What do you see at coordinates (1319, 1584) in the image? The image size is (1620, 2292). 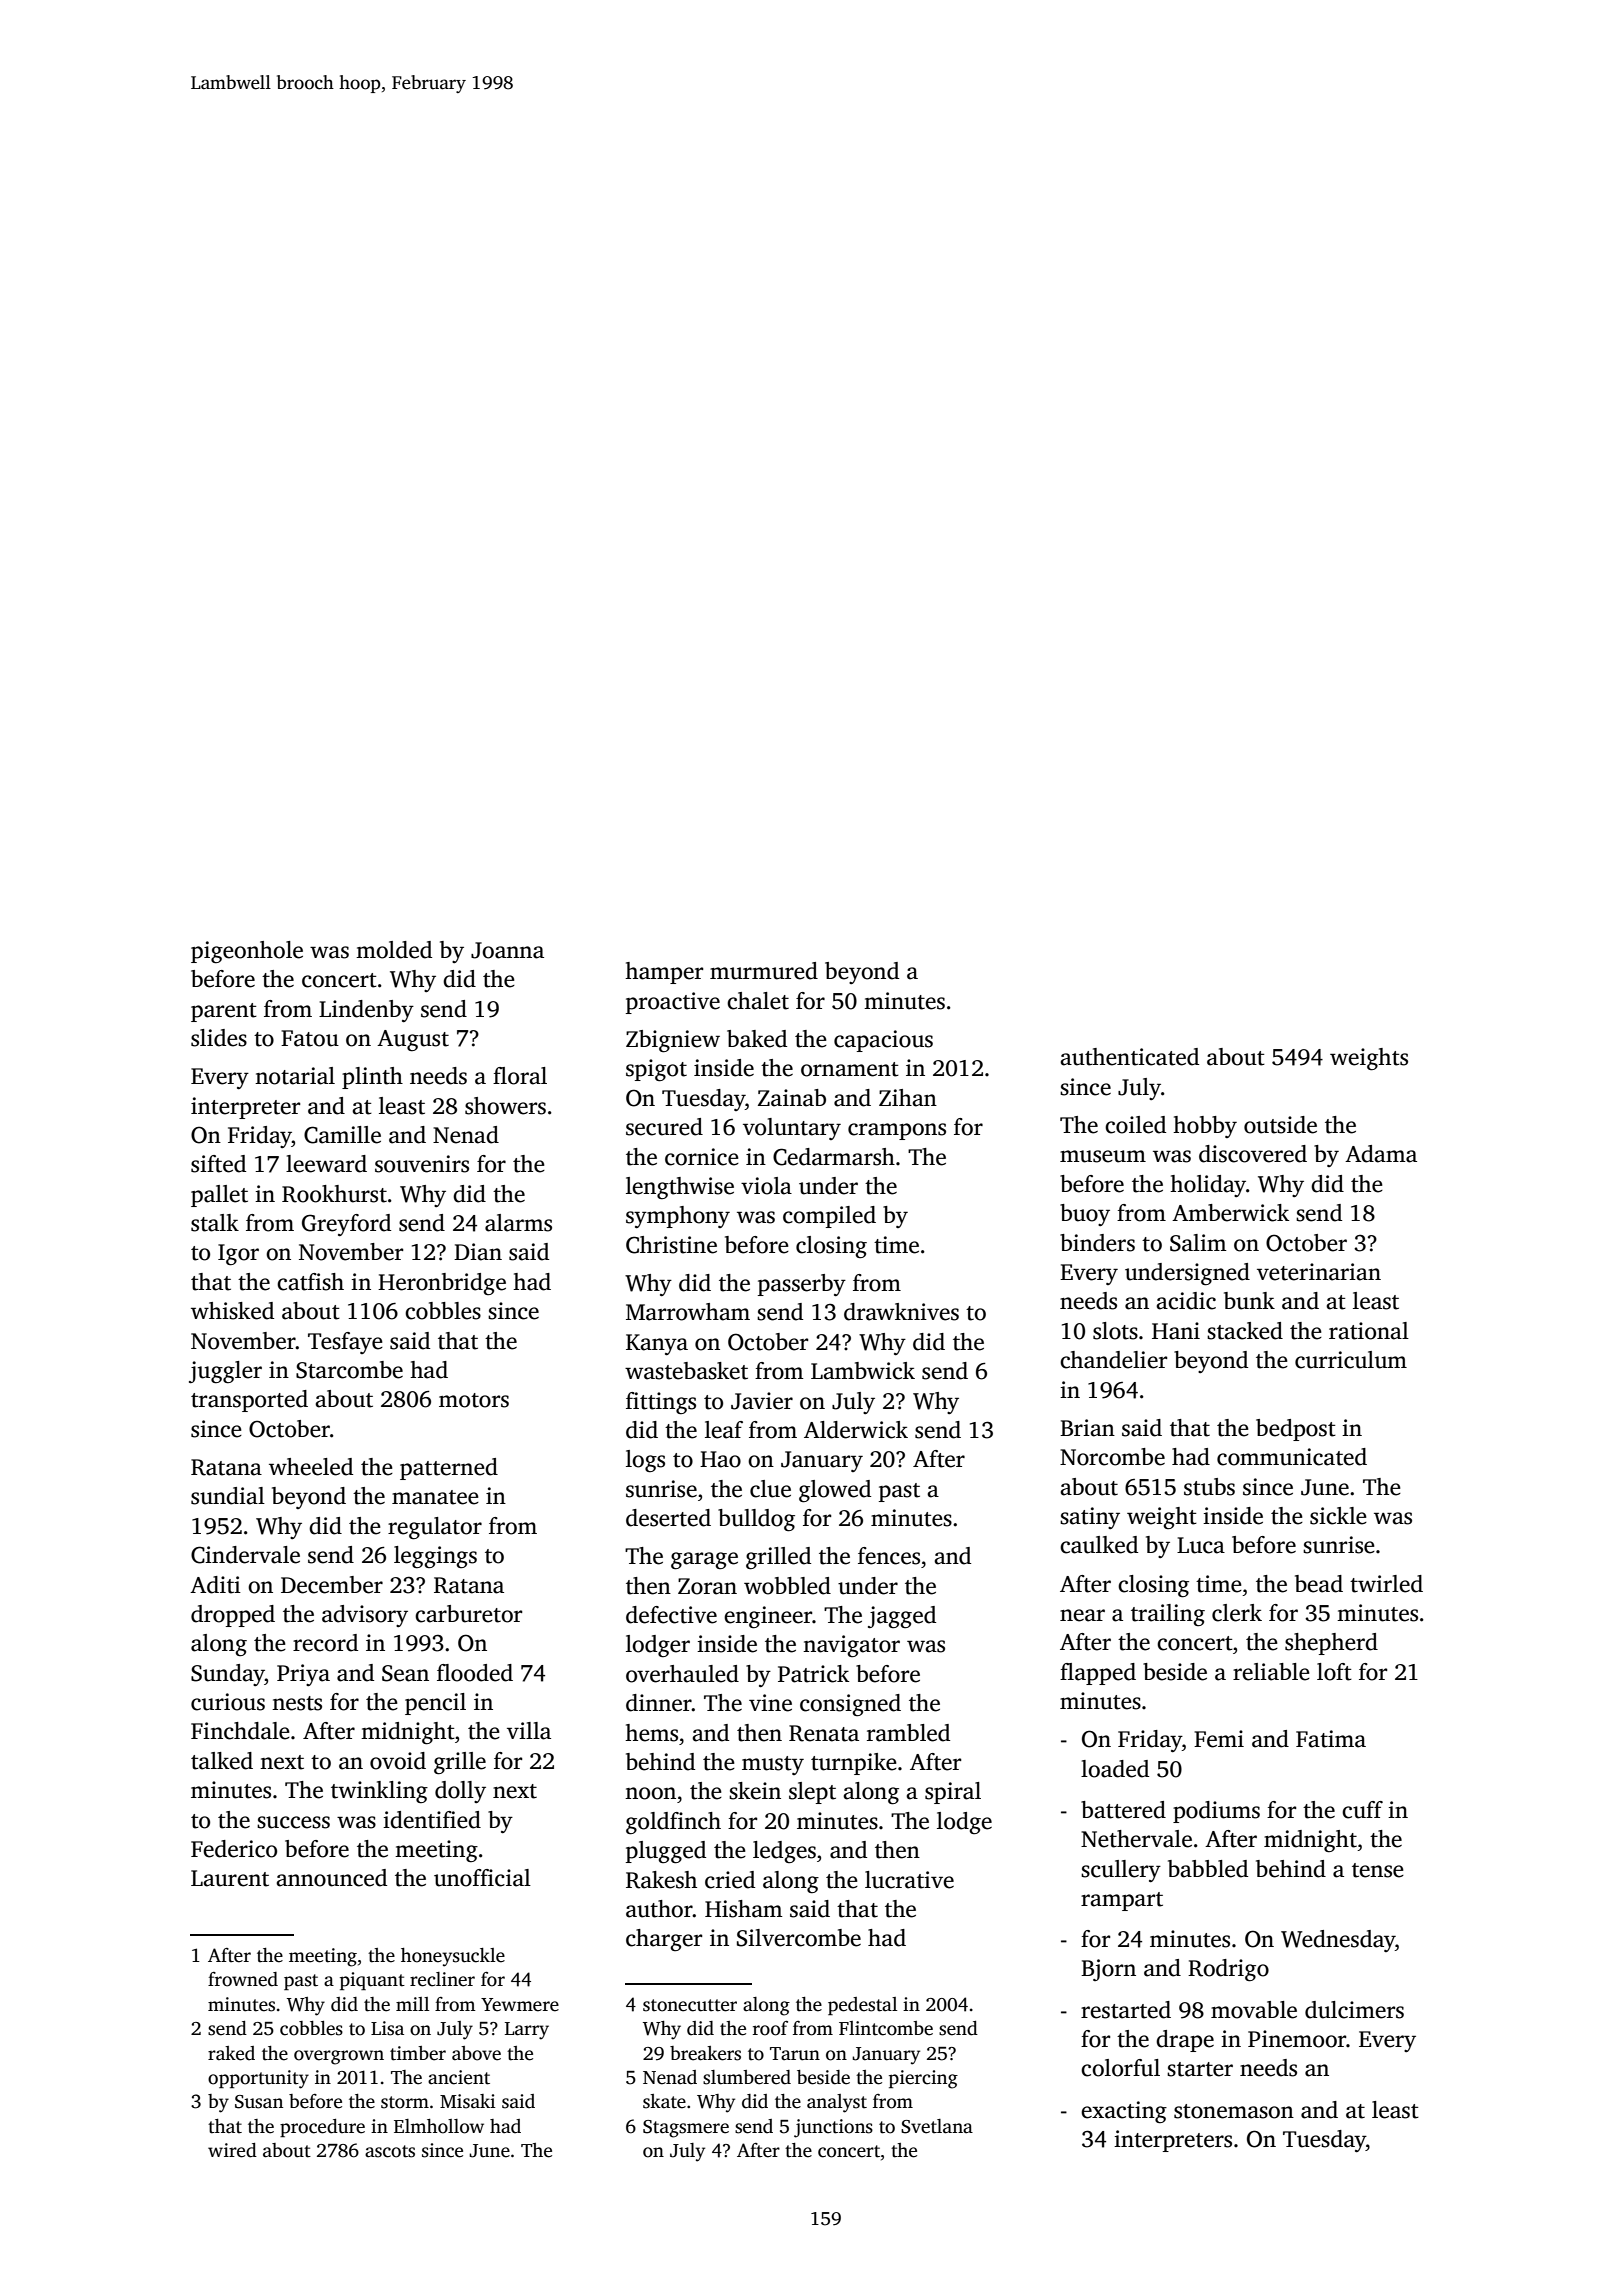 I see `bead` at bounding box center [1319, 1584].
